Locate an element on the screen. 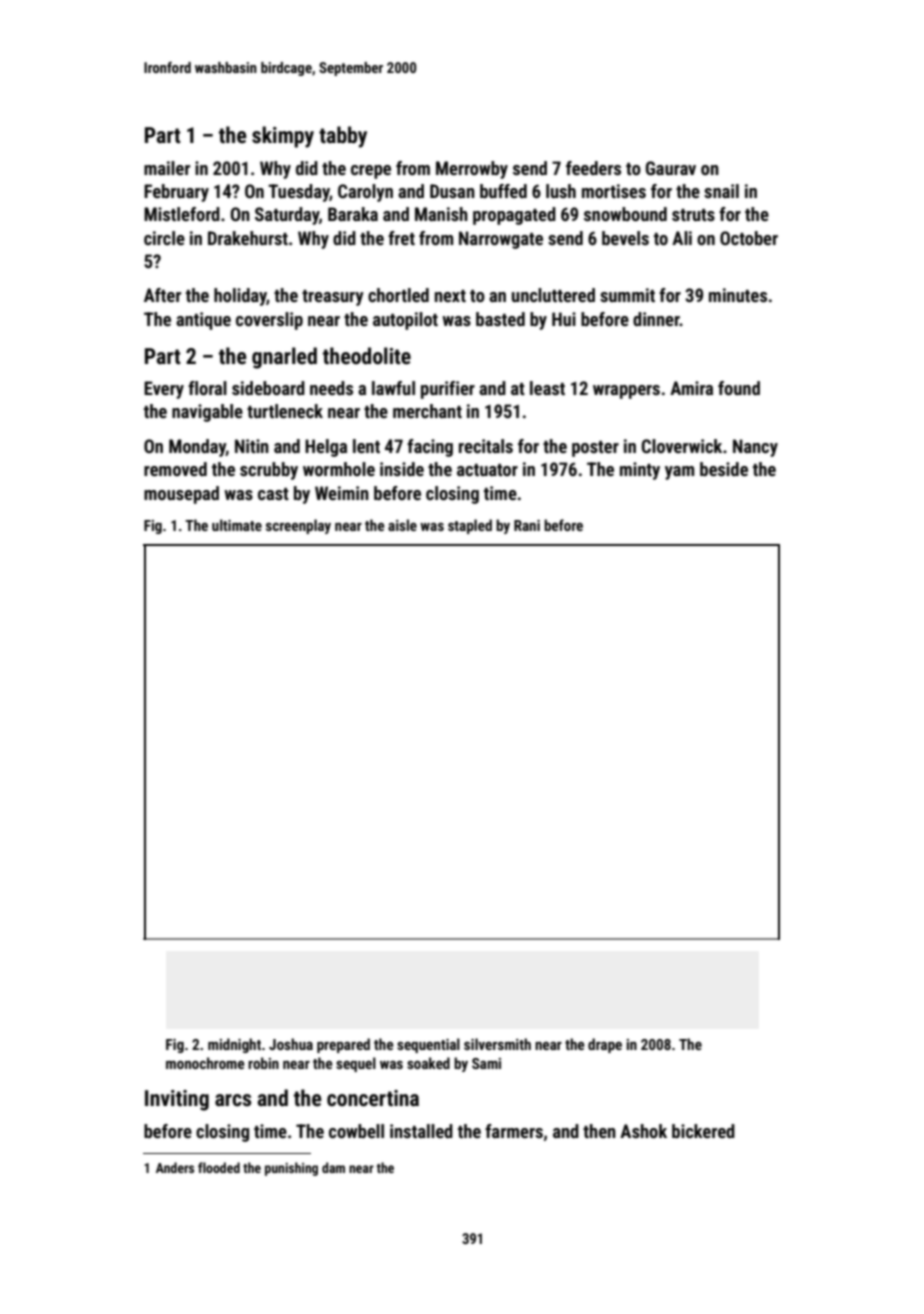 This screenshot has width=924, height=1314. Nancy is located at coordinates (755, 448).
